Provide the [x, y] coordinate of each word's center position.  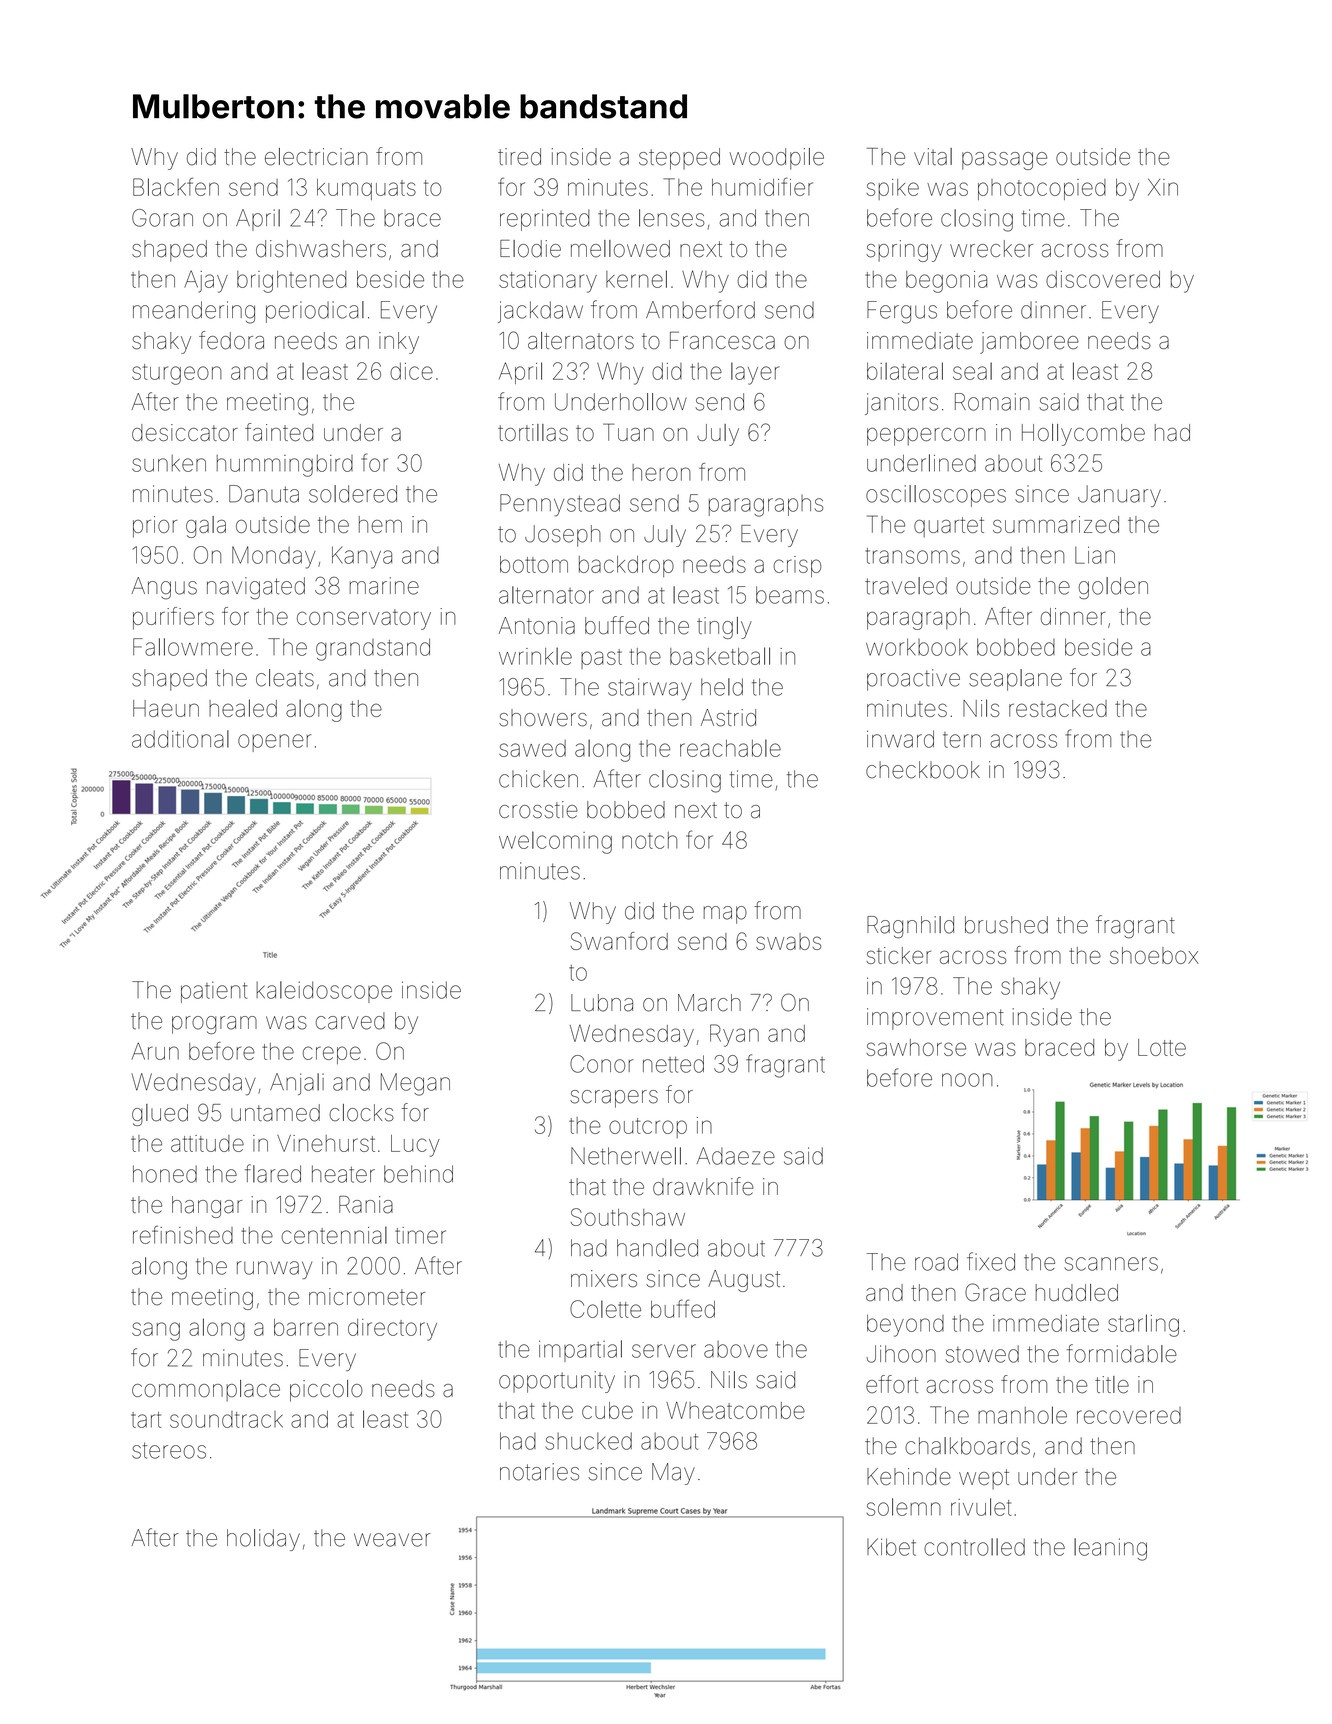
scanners [1111, 1264]
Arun [155, 1051]
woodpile [777, 159]
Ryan [734, 1035]
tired [519, 157]
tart [146, 1420]
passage [1004, 161]
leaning [1110, 1549]
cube [607, 1410]
